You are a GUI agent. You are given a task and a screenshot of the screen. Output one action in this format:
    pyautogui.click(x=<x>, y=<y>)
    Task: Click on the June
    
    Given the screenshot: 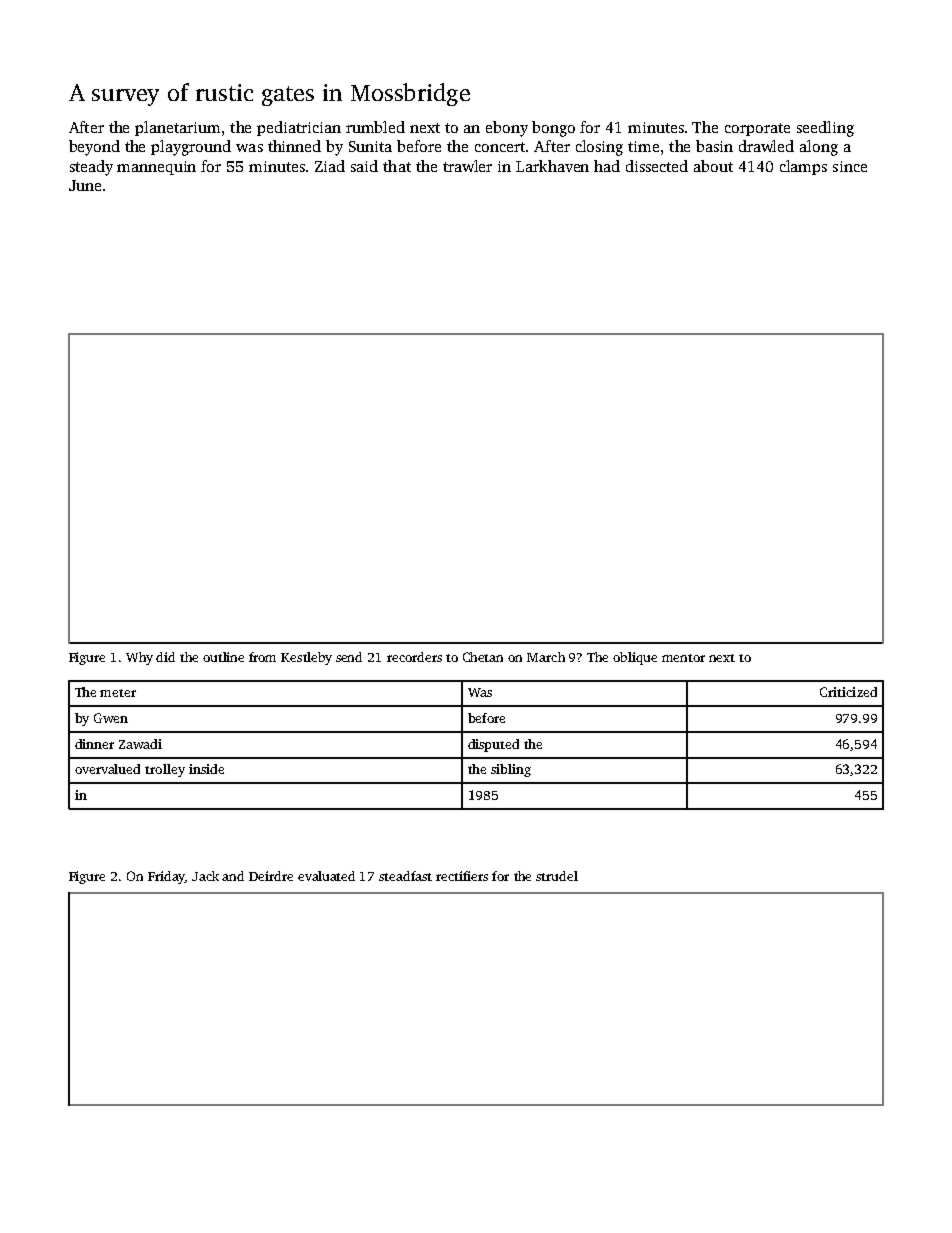 What is the action you would take?
    pyautogui.click(x=85, y=185)
